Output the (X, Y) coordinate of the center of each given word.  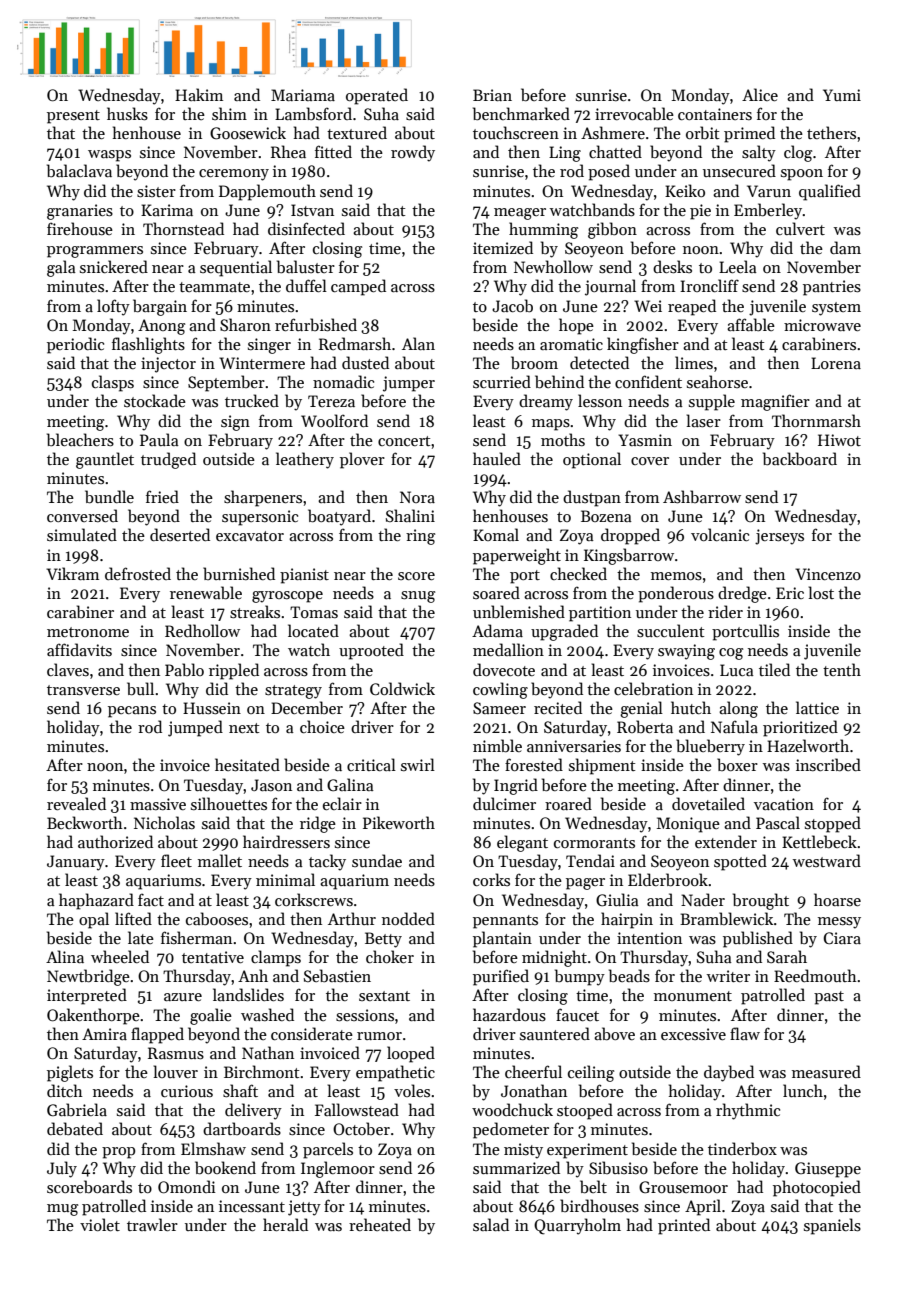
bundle (109, 497)
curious (187, 1091)
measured (826, 1071)
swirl (418, 764)
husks (127, 114)
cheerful (533, 1071)
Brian (492, 95)
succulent (670, 631)
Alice (760, 94)
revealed (76, 803)
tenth (842, 669)
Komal (496, 534)
